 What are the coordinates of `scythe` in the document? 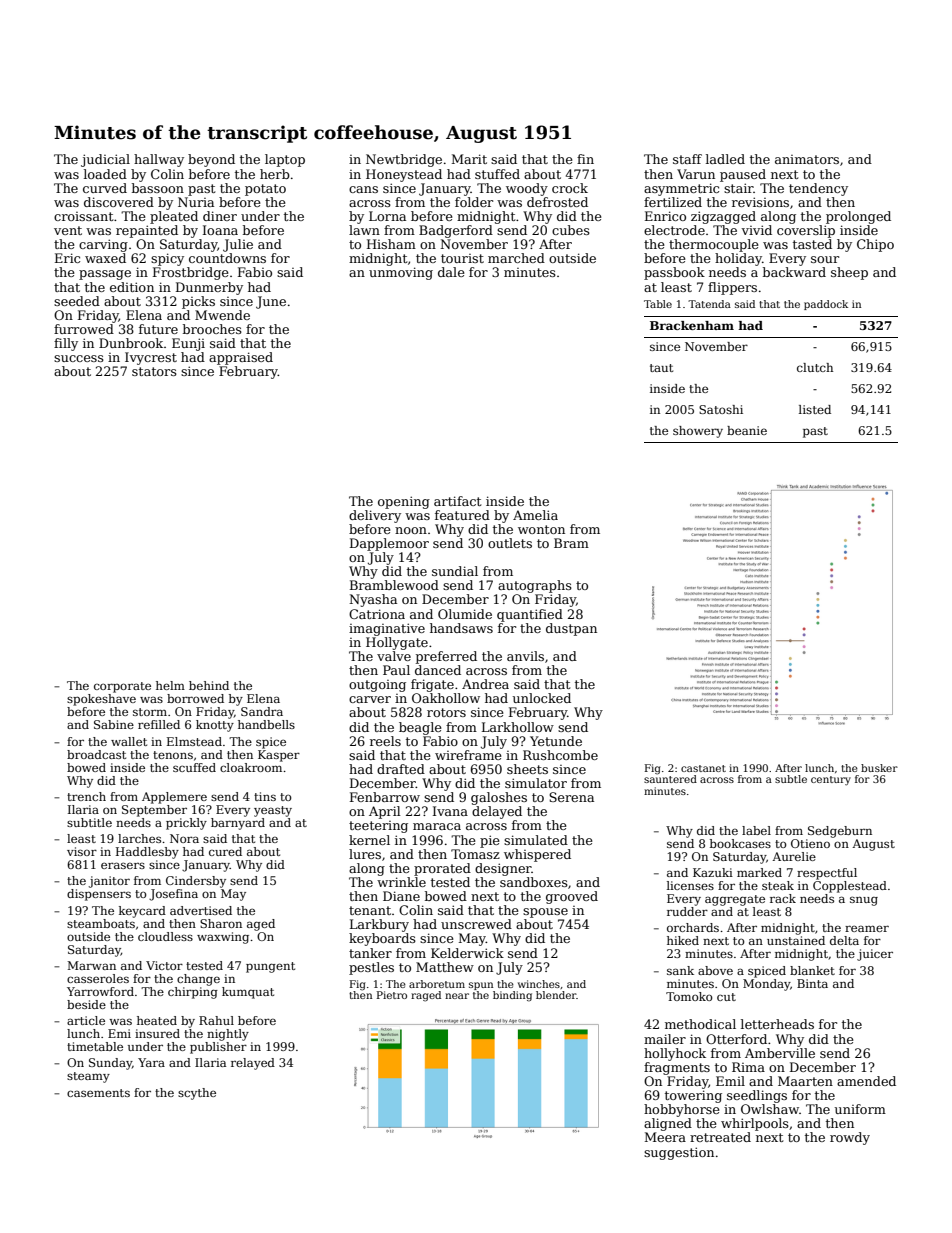 It's located at (197, 1094).
